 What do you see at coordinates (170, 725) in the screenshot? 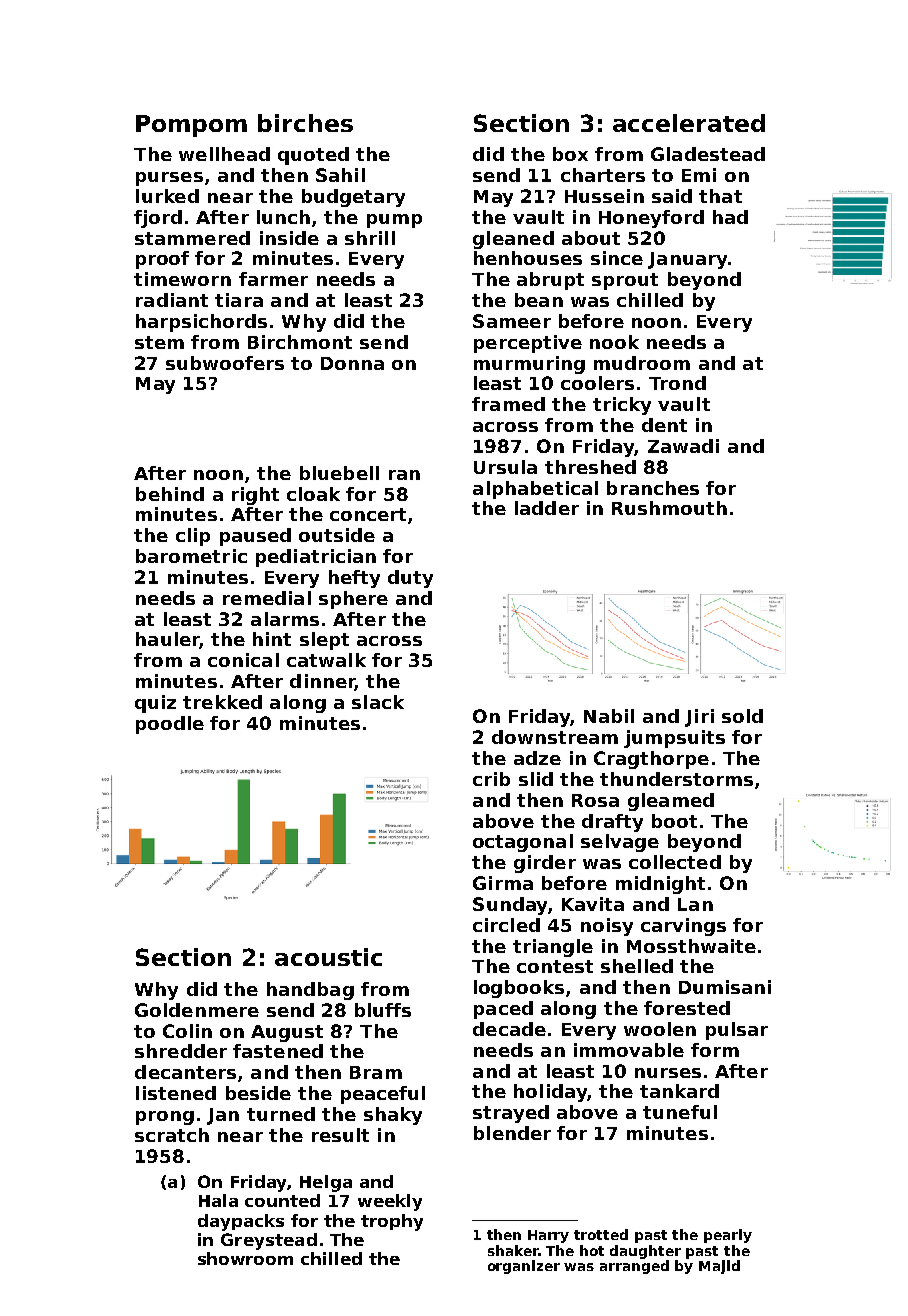
I see `poodle` at bounding box center [170, 725].
